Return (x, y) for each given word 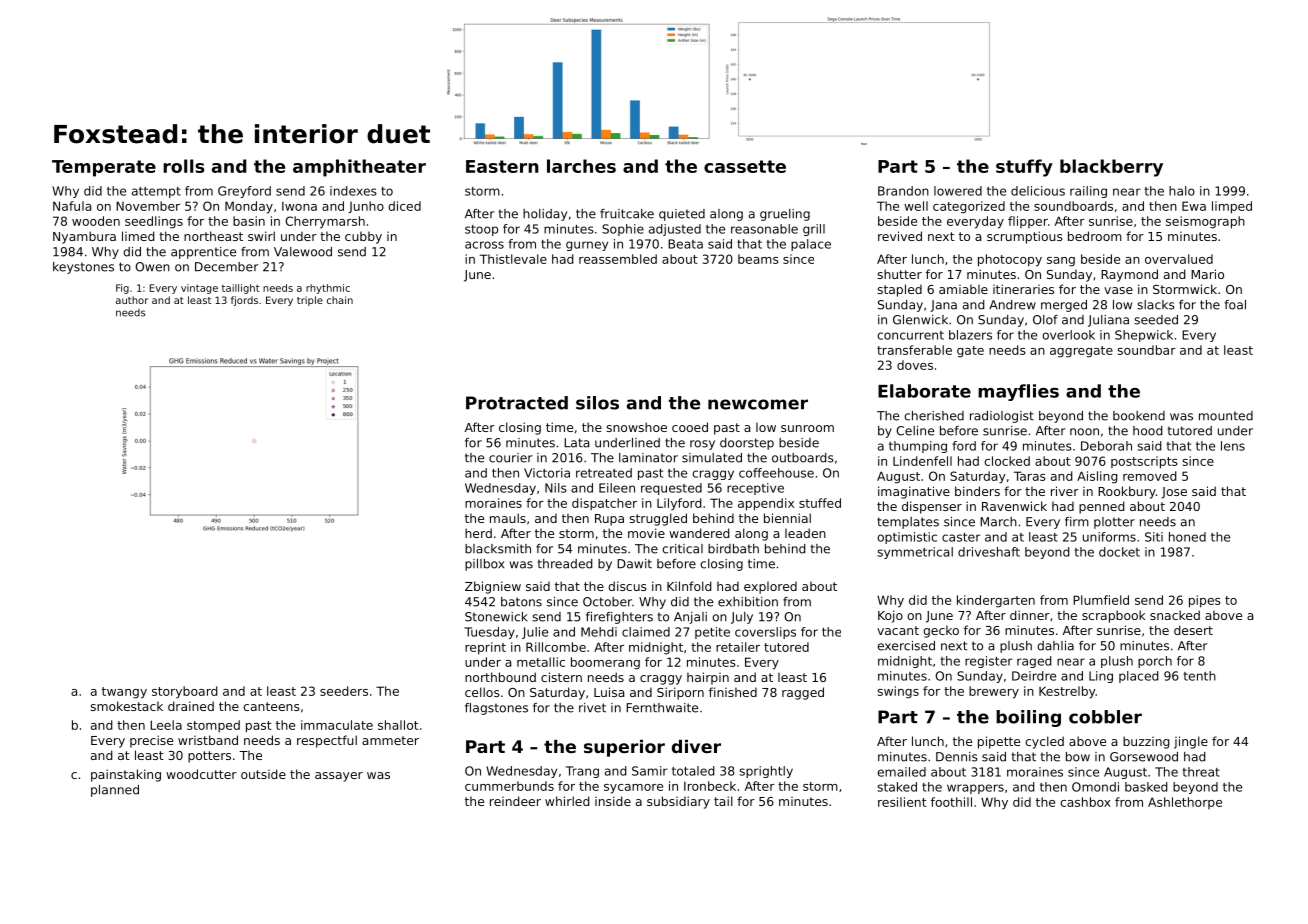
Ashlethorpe (1185, 803)
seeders (344, 691)
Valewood (303, 252)
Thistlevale (513, 259)
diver (696, 746)
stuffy (1024, 168)
